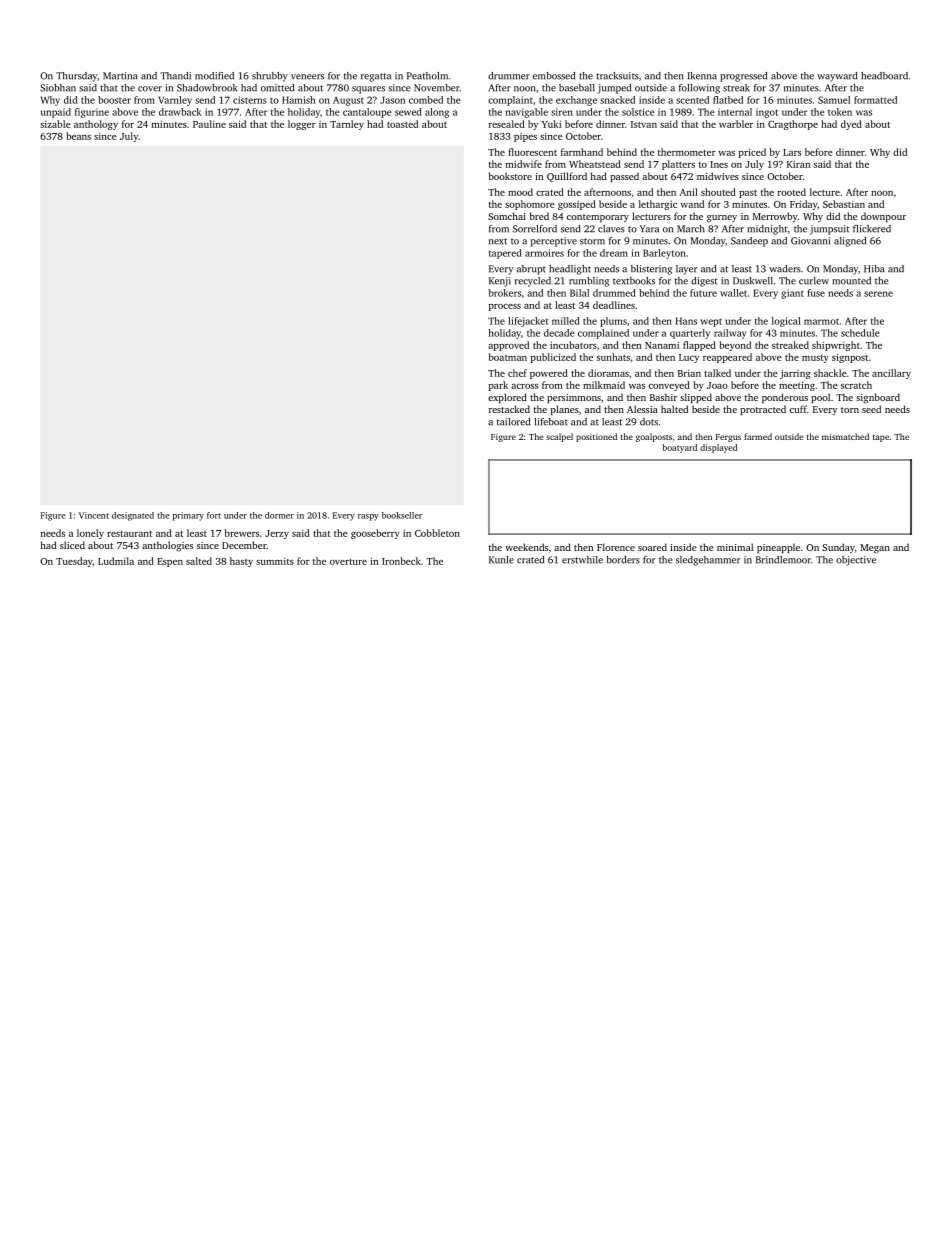 This screenshot has height=1233, width=952. I want to click on process, so click(505, 307).
